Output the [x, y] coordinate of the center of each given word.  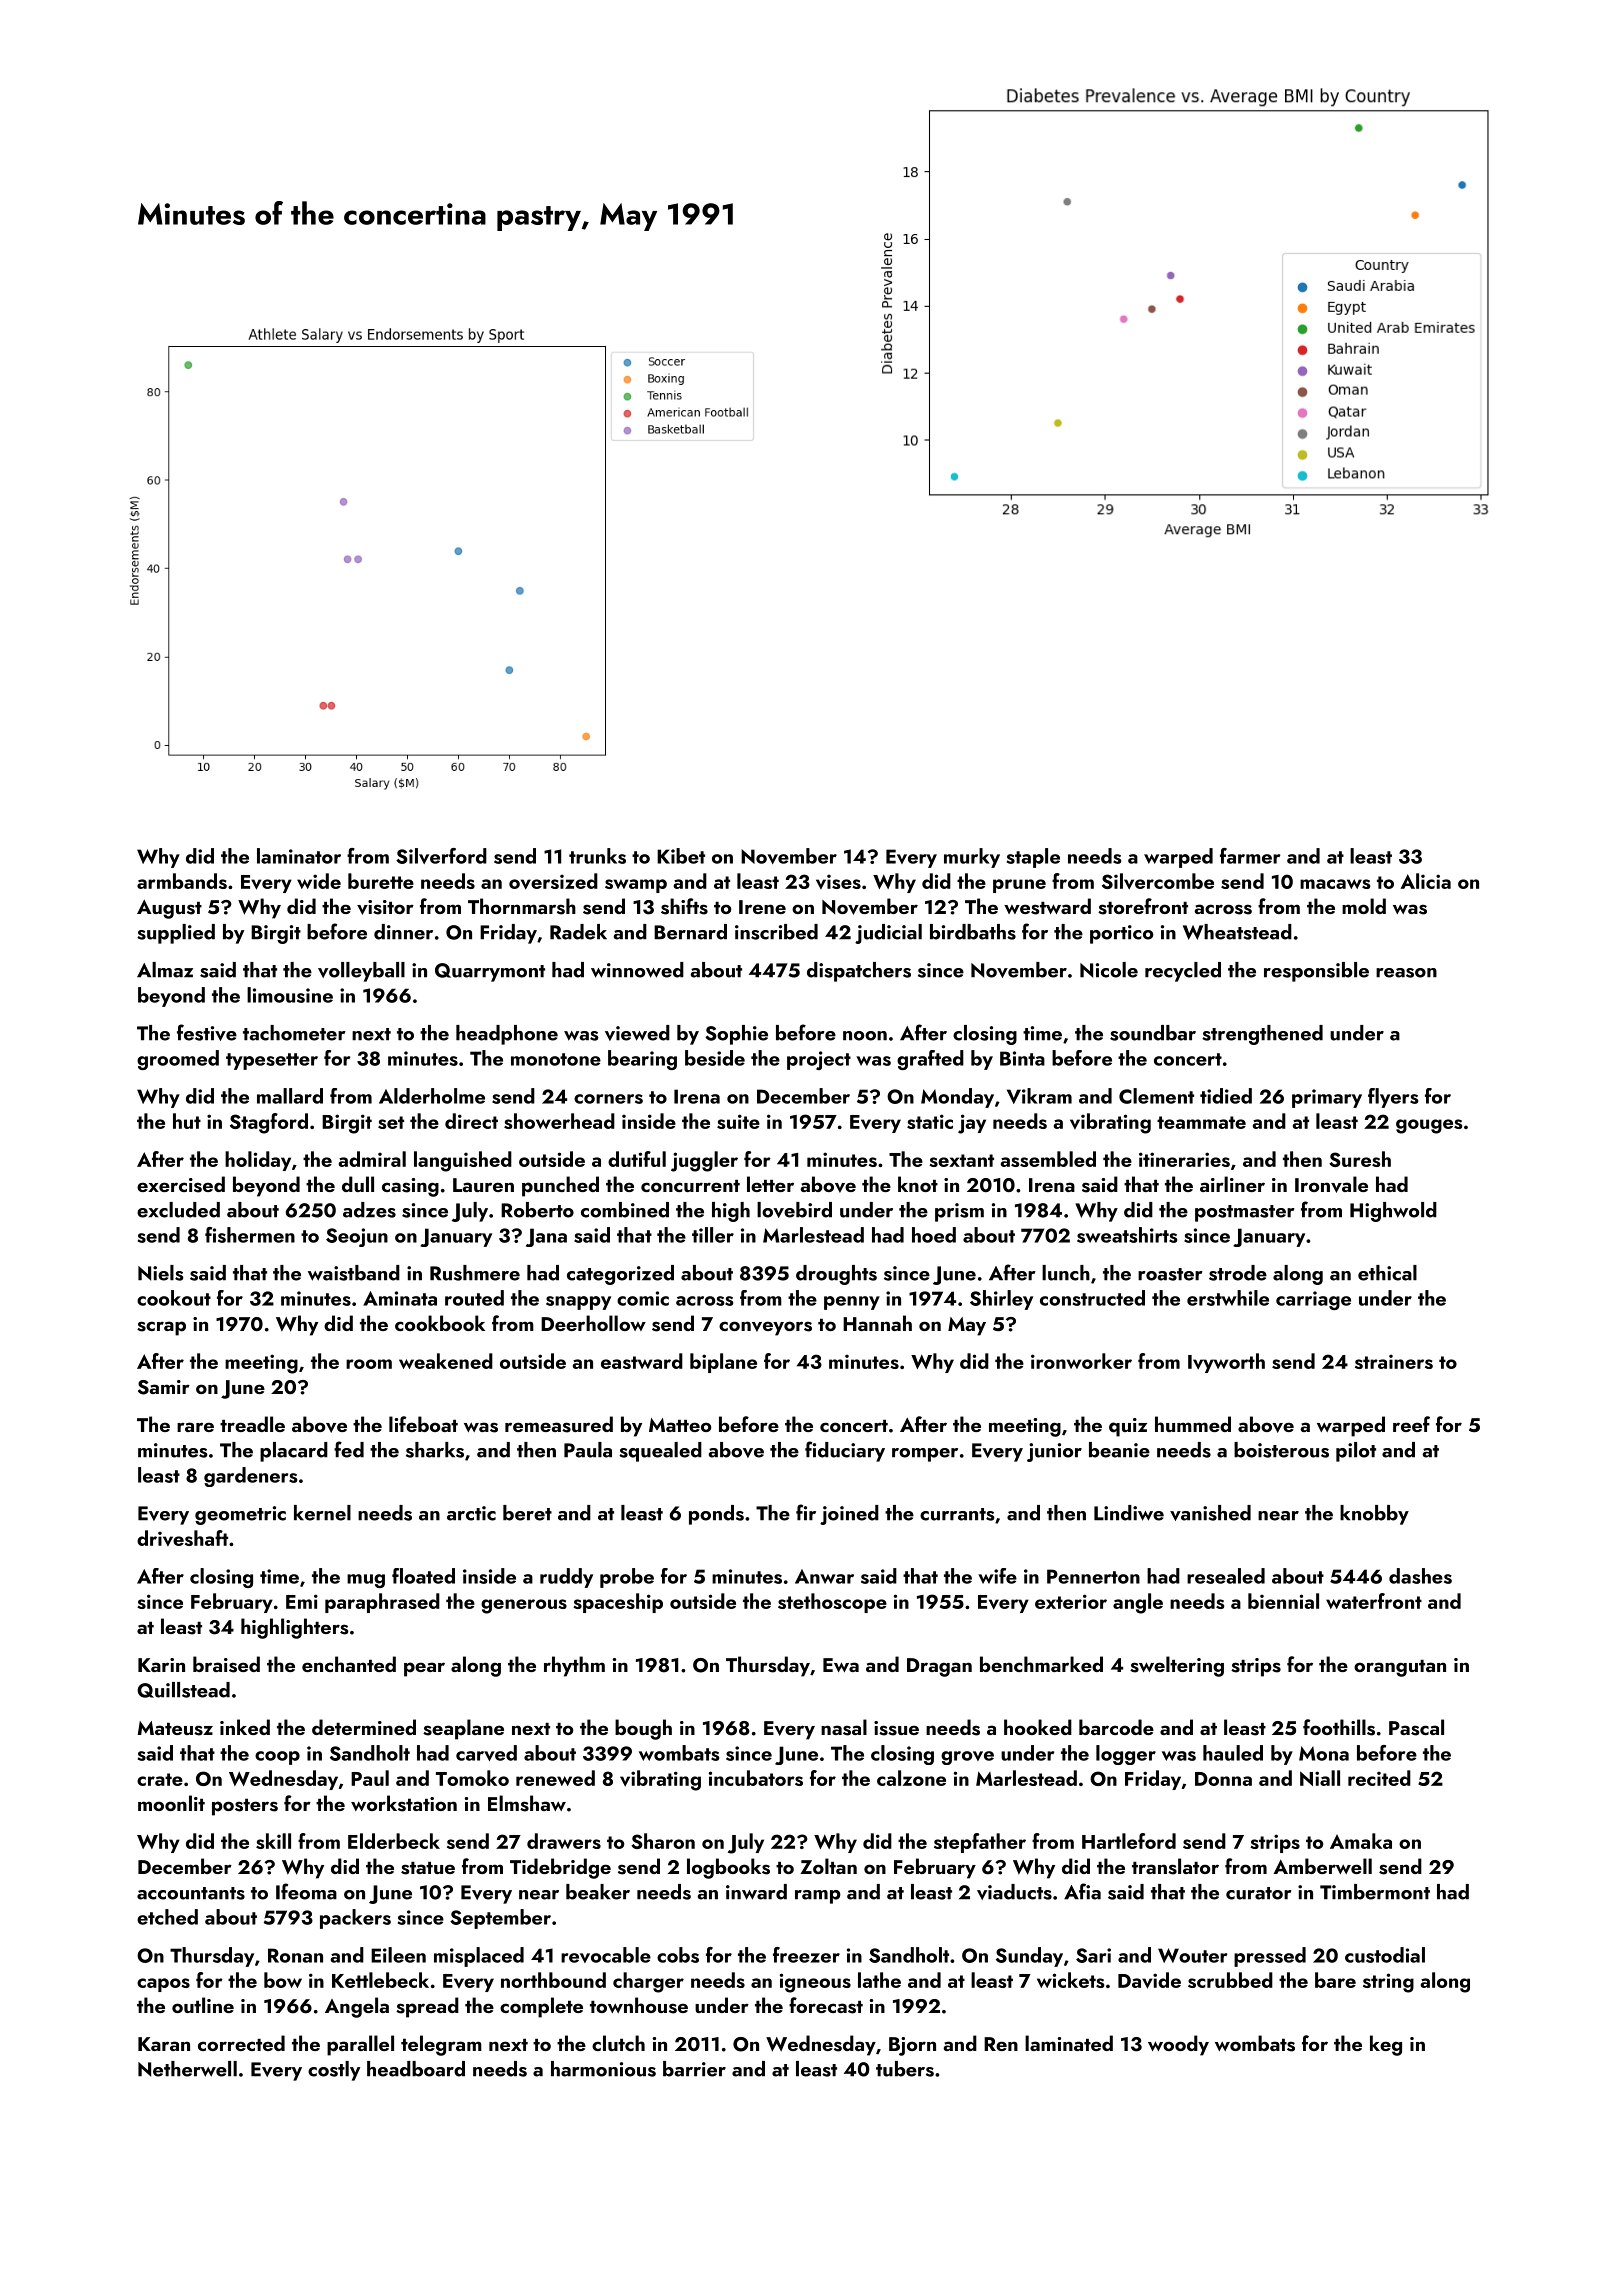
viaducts [1014, 1892]
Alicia [1426, 881]
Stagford [269, 1123]
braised [226, 1664]
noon [865, 1036]
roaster [1170, 1274]
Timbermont [1375, 1892]
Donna [1223, 1779]
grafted [930, 1060]
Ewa [841, 1665]
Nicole [1109, 970]
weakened [446, 1361]
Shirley [1001, 1300]
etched [167, 1917]
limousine [290, 995]
